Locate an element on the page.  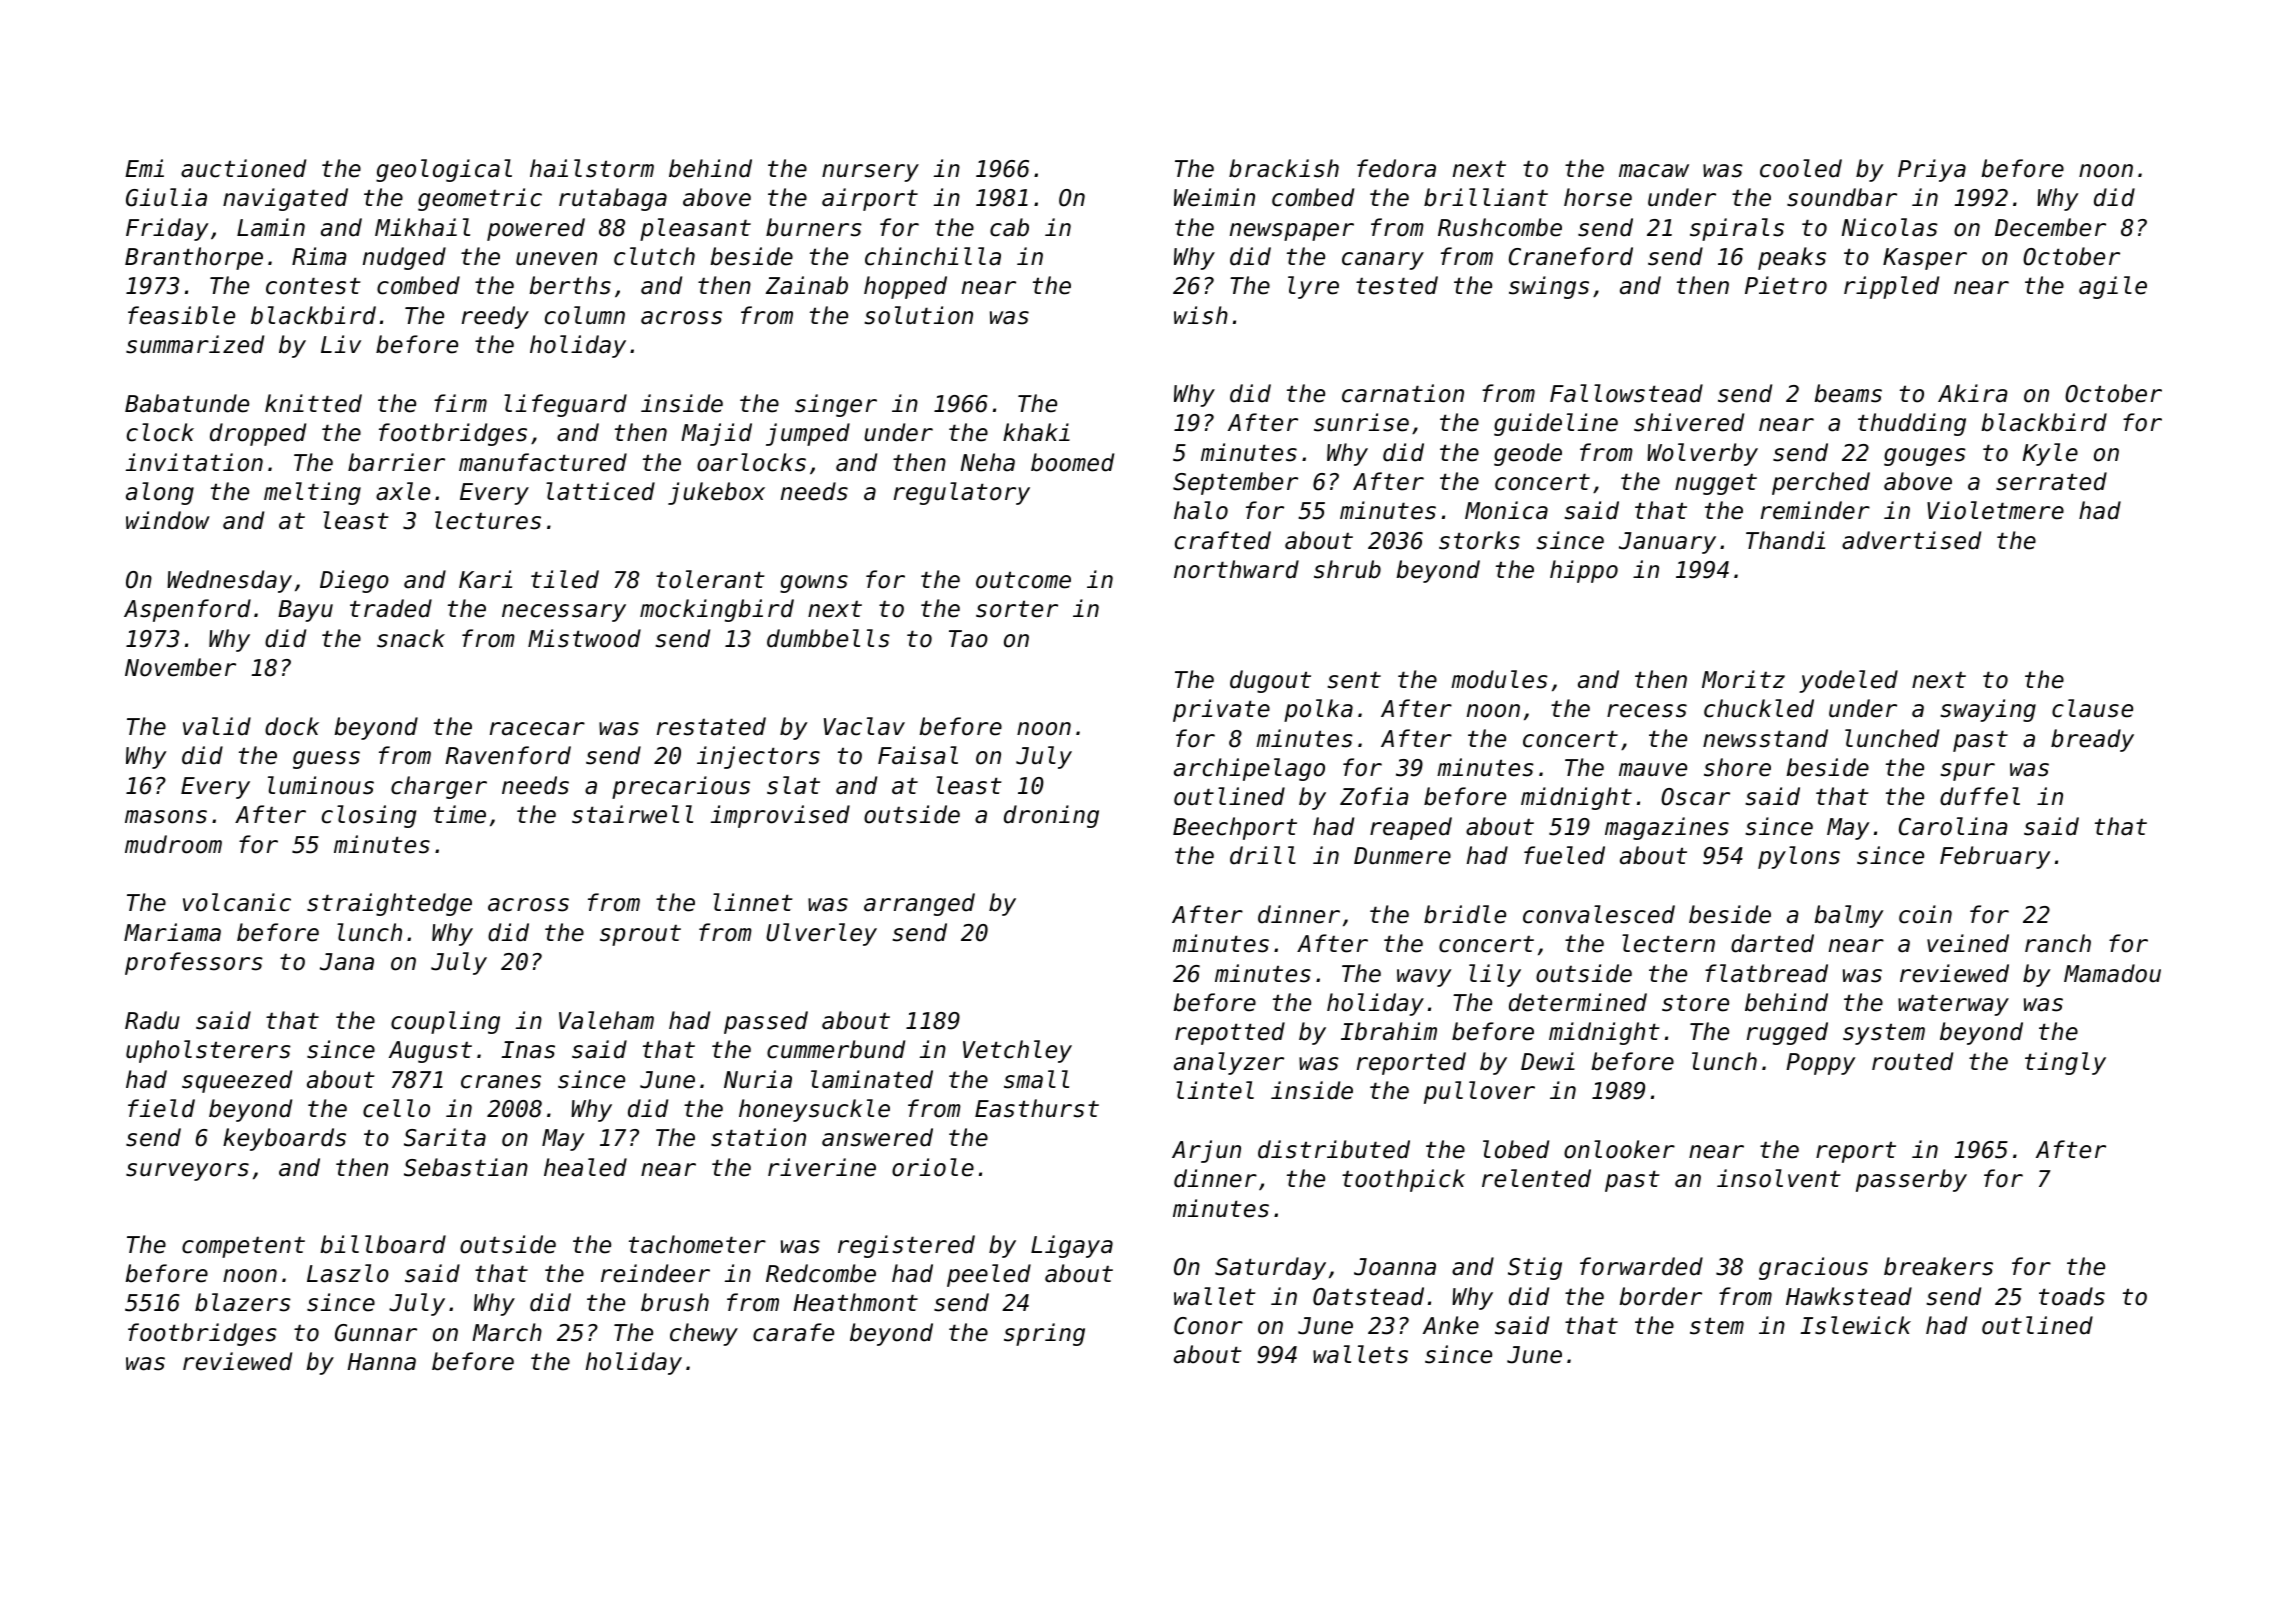
window is located at coordinates (168, 520).
